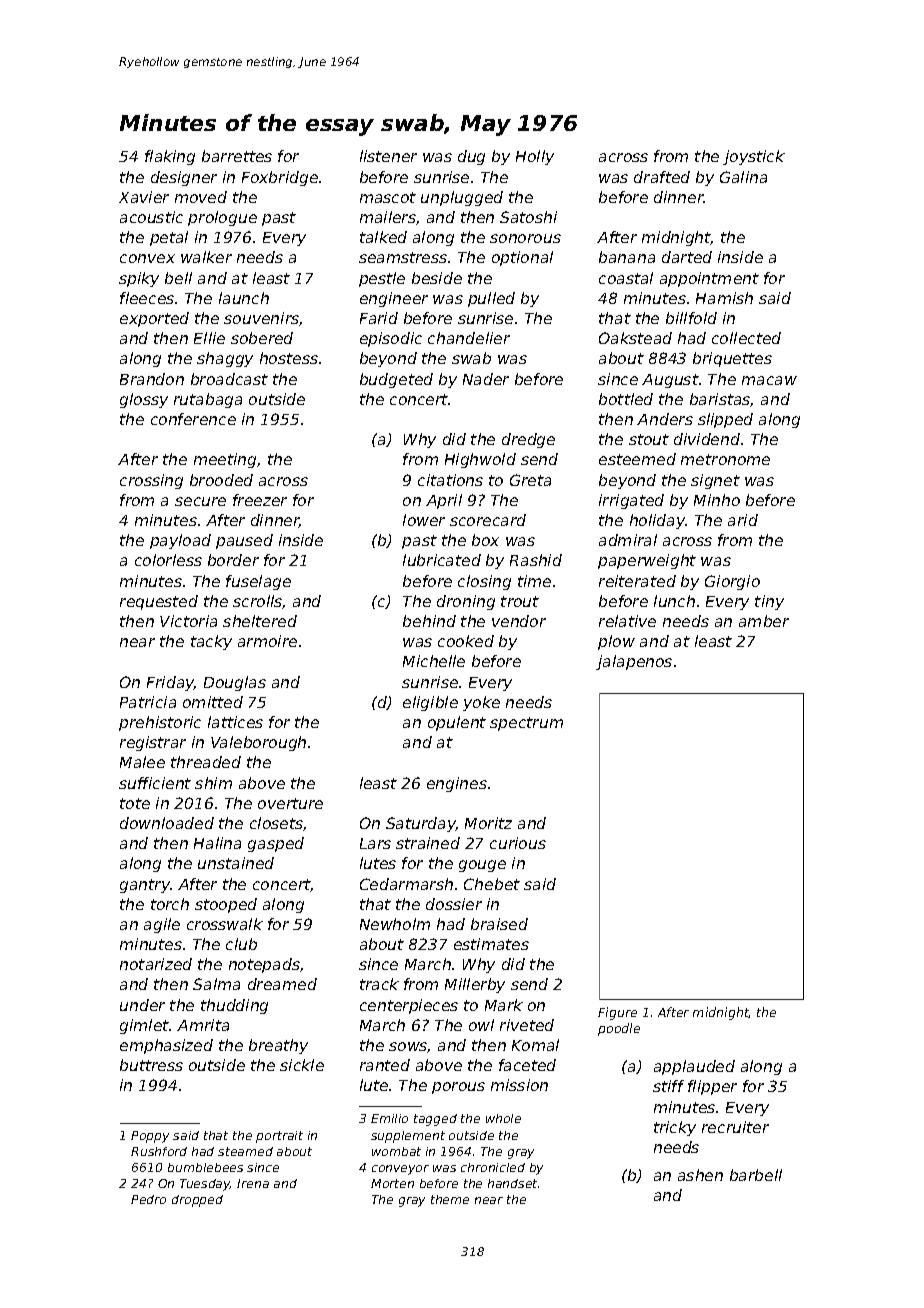 This page has width=924, height=1308. I want to click on freezer, so click(260, 500).
